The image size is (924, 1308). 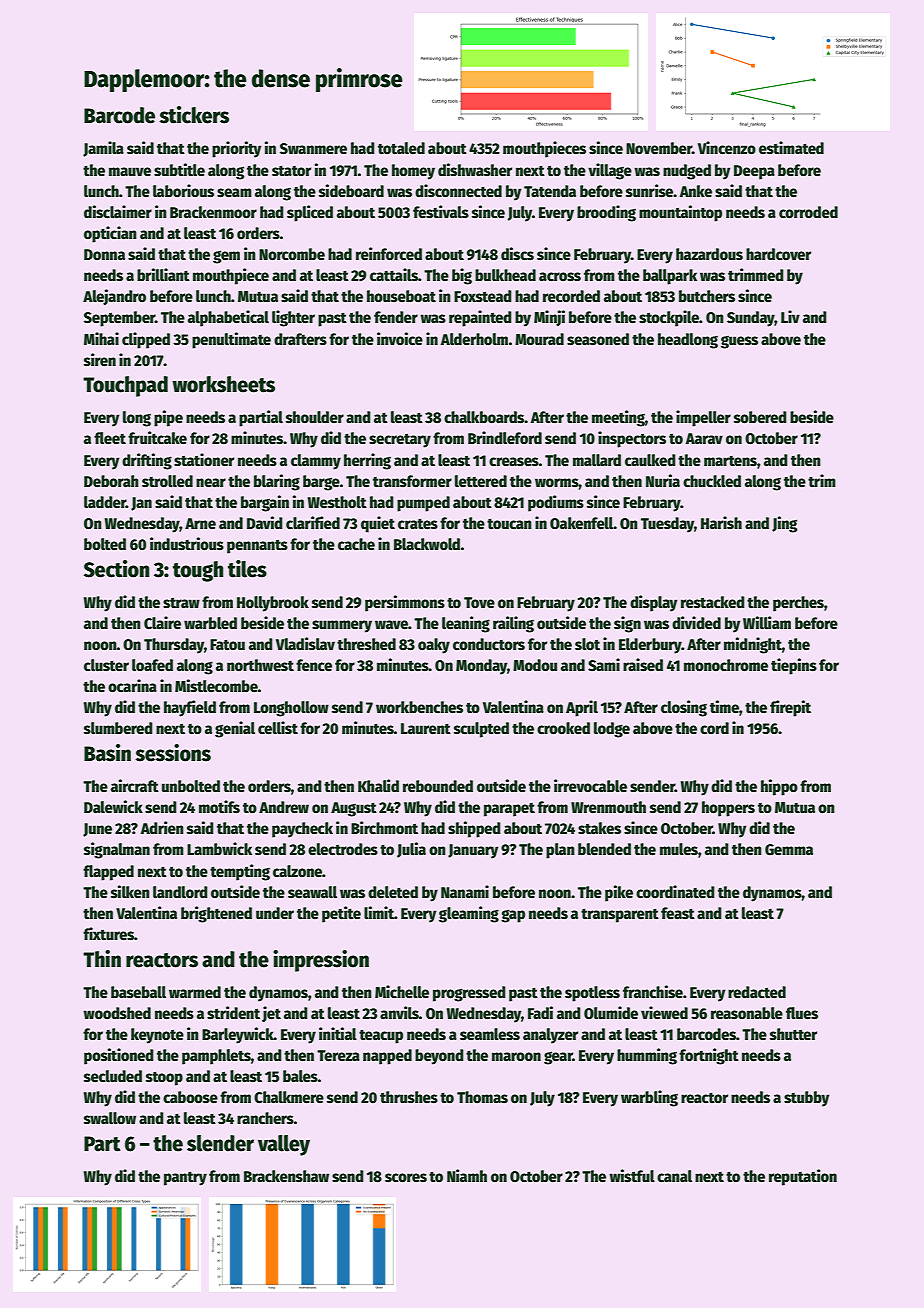 I want to click on summery, so click(x=342, y=626).
